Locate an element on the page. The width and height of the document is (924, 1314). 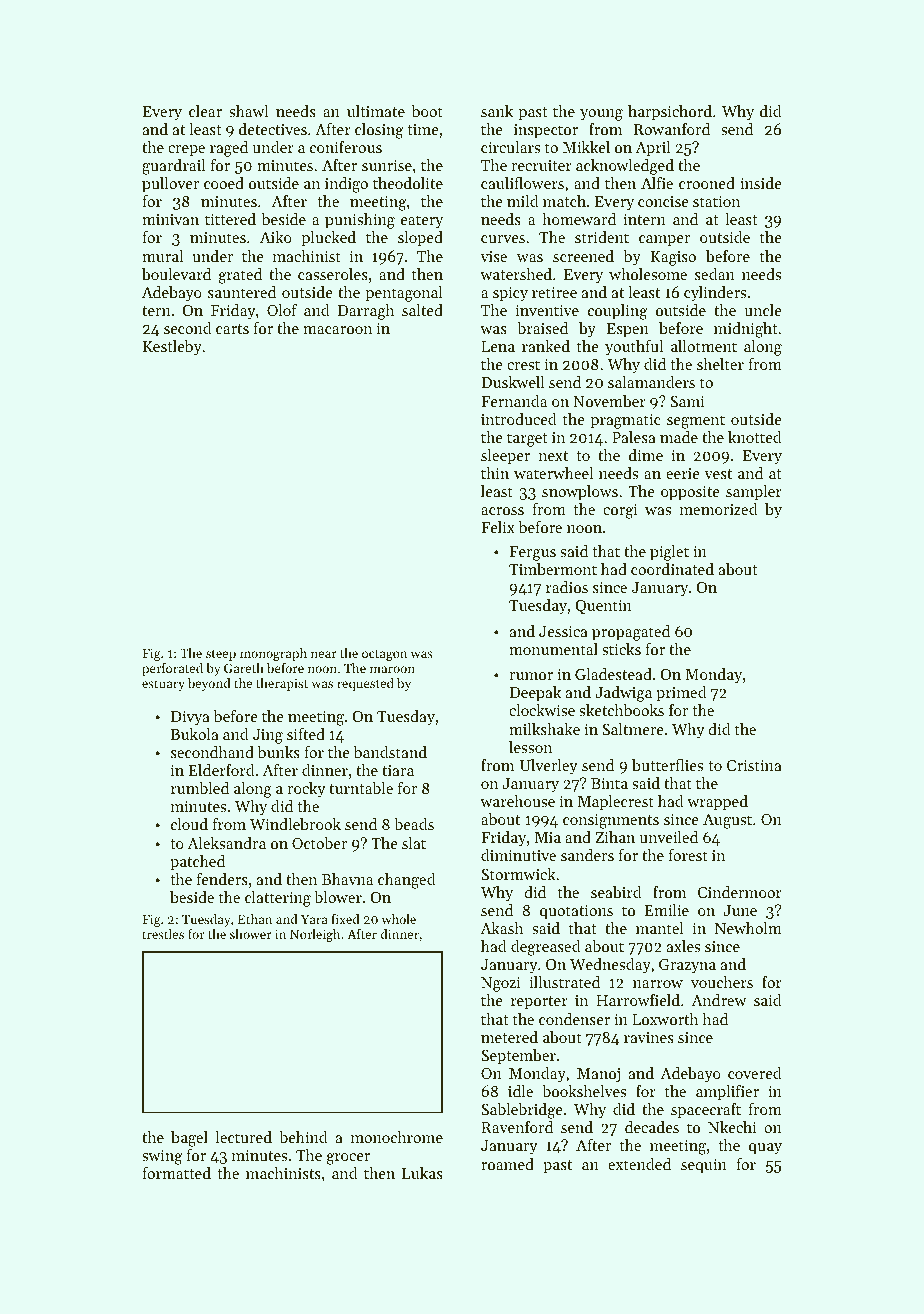
Cristina is located at coordinates (754, 765).
